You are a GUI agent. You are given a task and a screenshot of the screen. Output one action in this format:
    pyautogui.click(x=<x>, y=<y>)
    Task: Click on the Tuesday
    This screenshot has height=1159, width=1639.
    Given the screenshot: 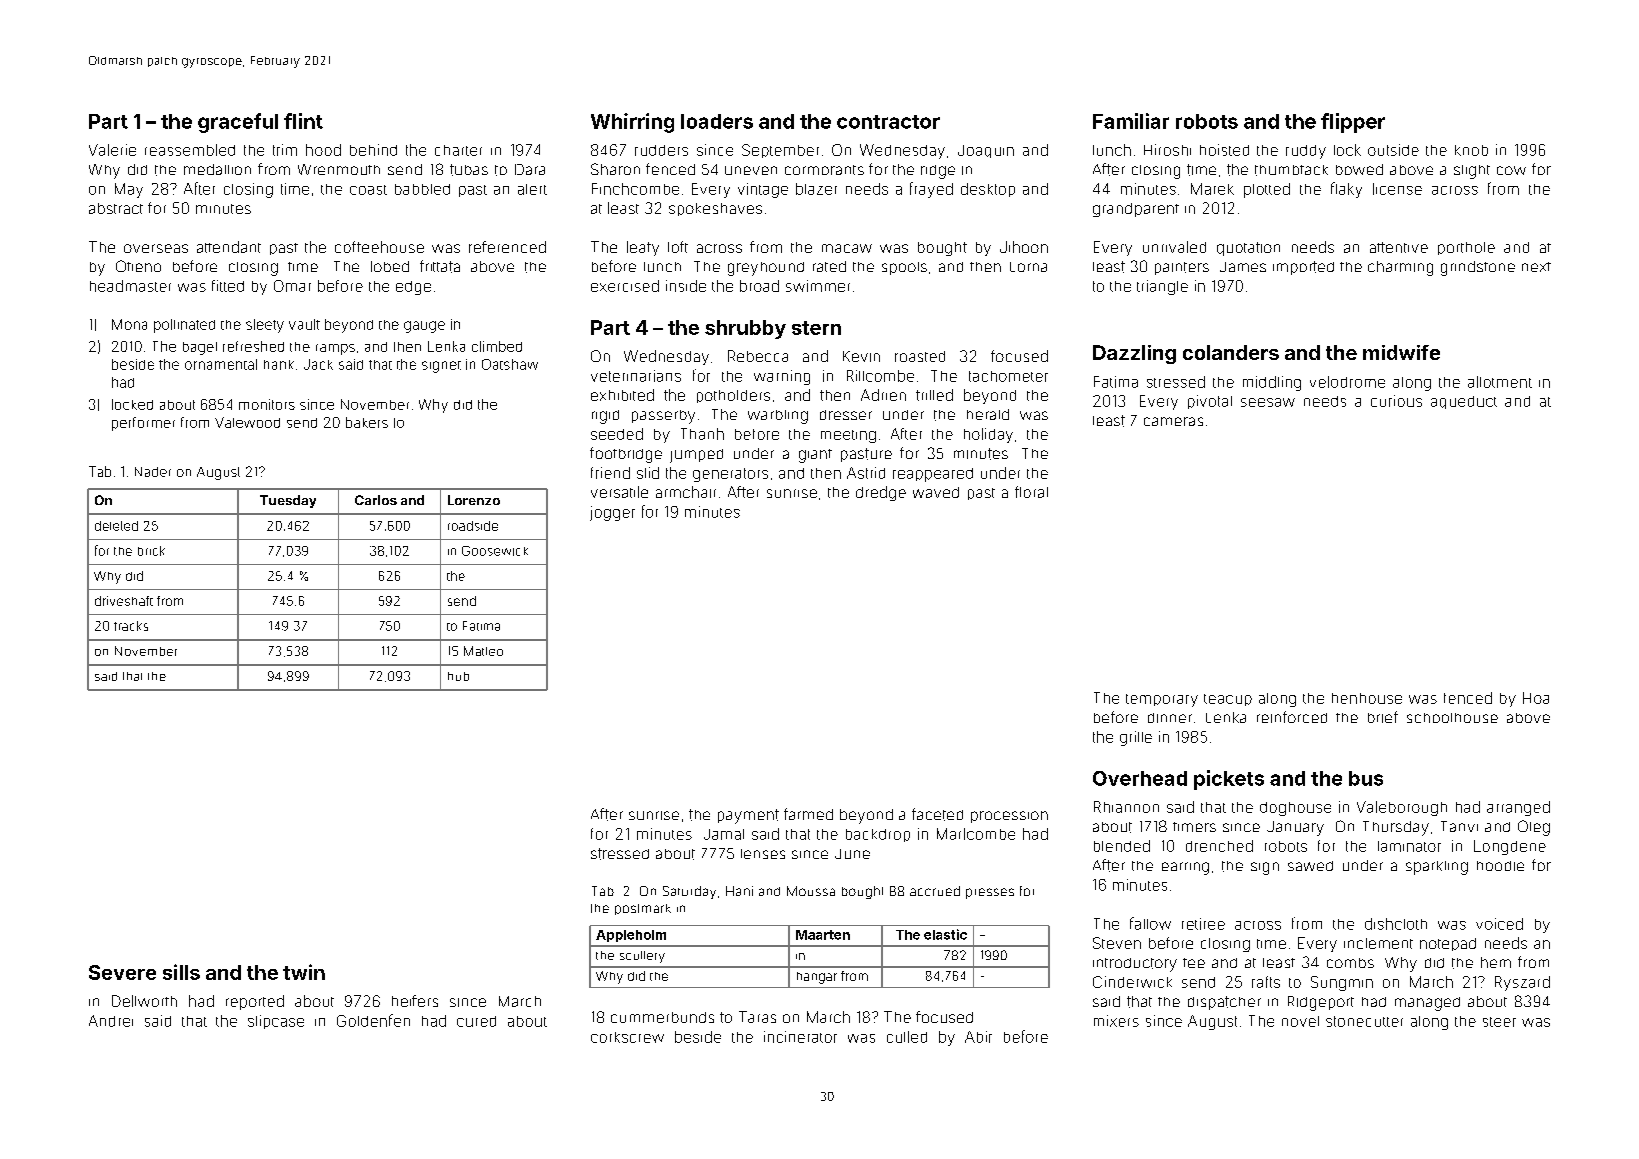 What is the action you would take?
    pyautogui.click(x=288, y=501)
